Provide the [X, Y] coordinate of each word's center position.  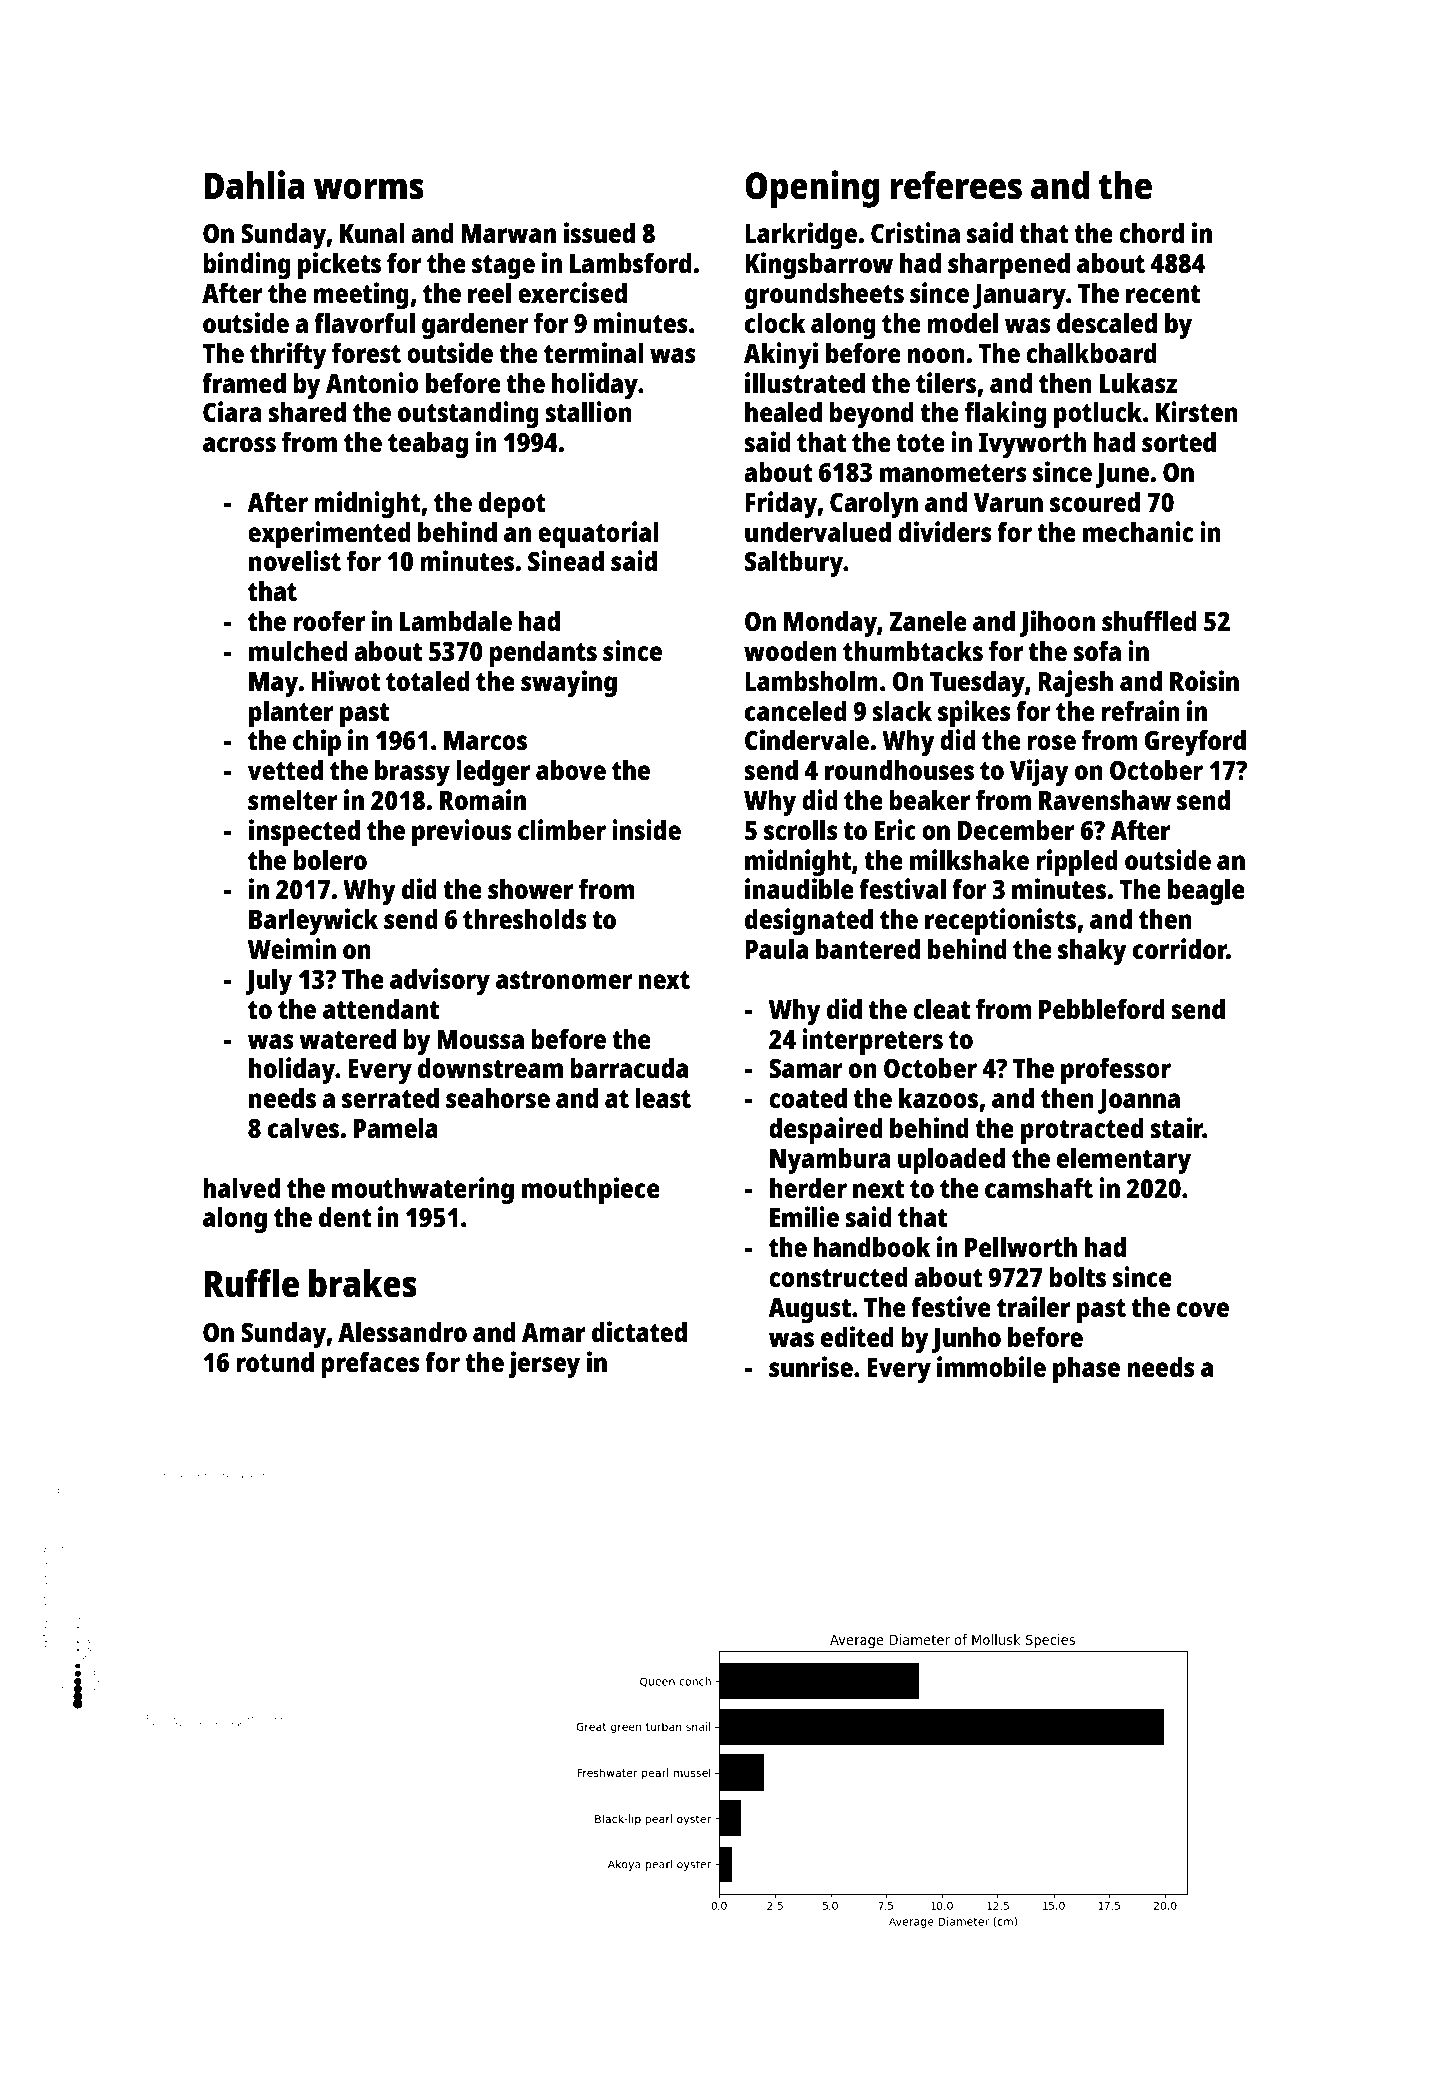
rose [1051, 742]
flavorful [364, 323]
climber [562, 829]
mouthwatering [423, 1190]
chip [317, 742]
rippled [1077, 862]
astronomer [564, 980]
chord [1151, 233]
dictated [639, 1331]
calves [303, 1128]
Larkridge [801, 235]
